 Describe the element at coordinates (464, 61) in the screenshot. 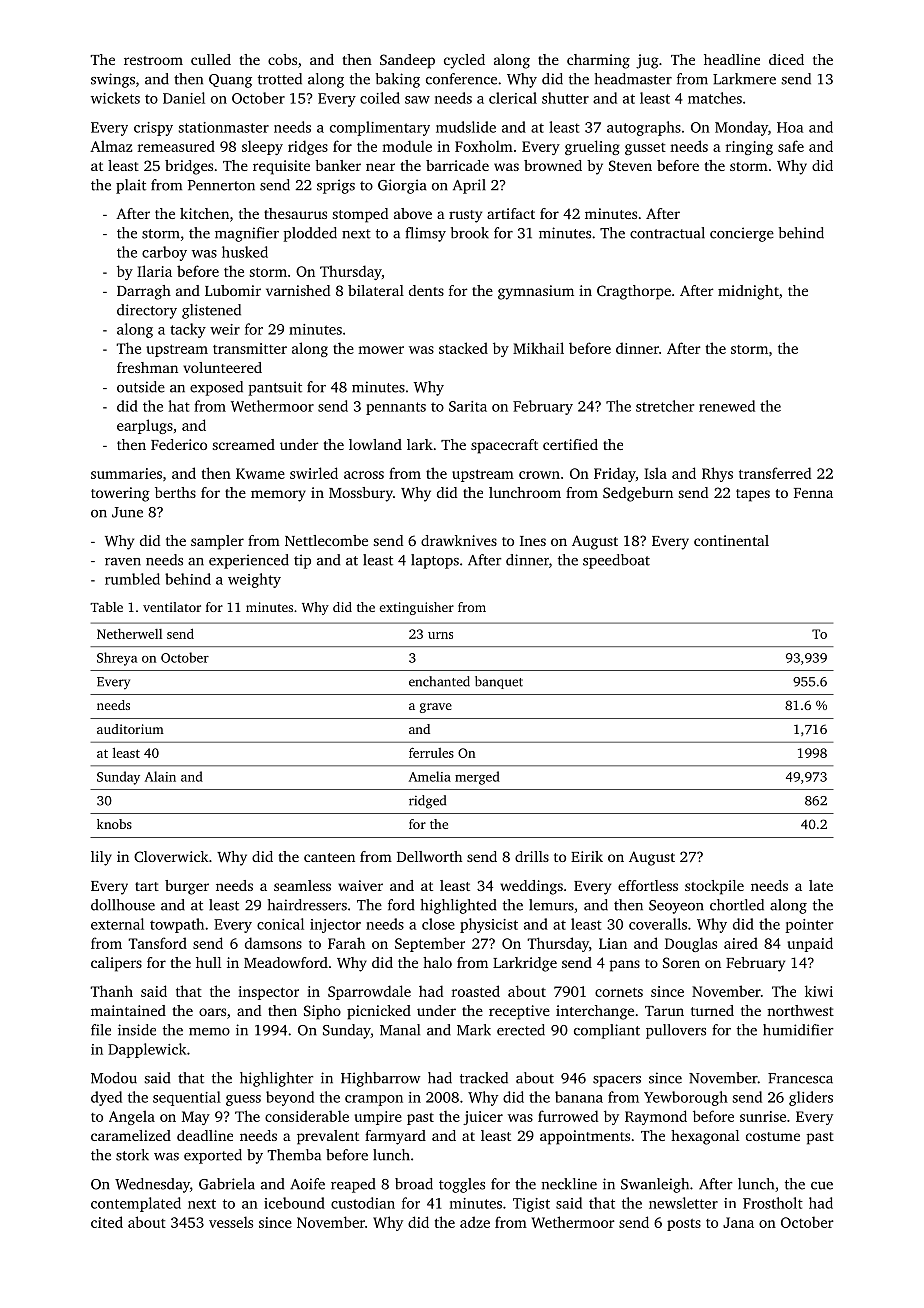

I see `cycled` at that location.
